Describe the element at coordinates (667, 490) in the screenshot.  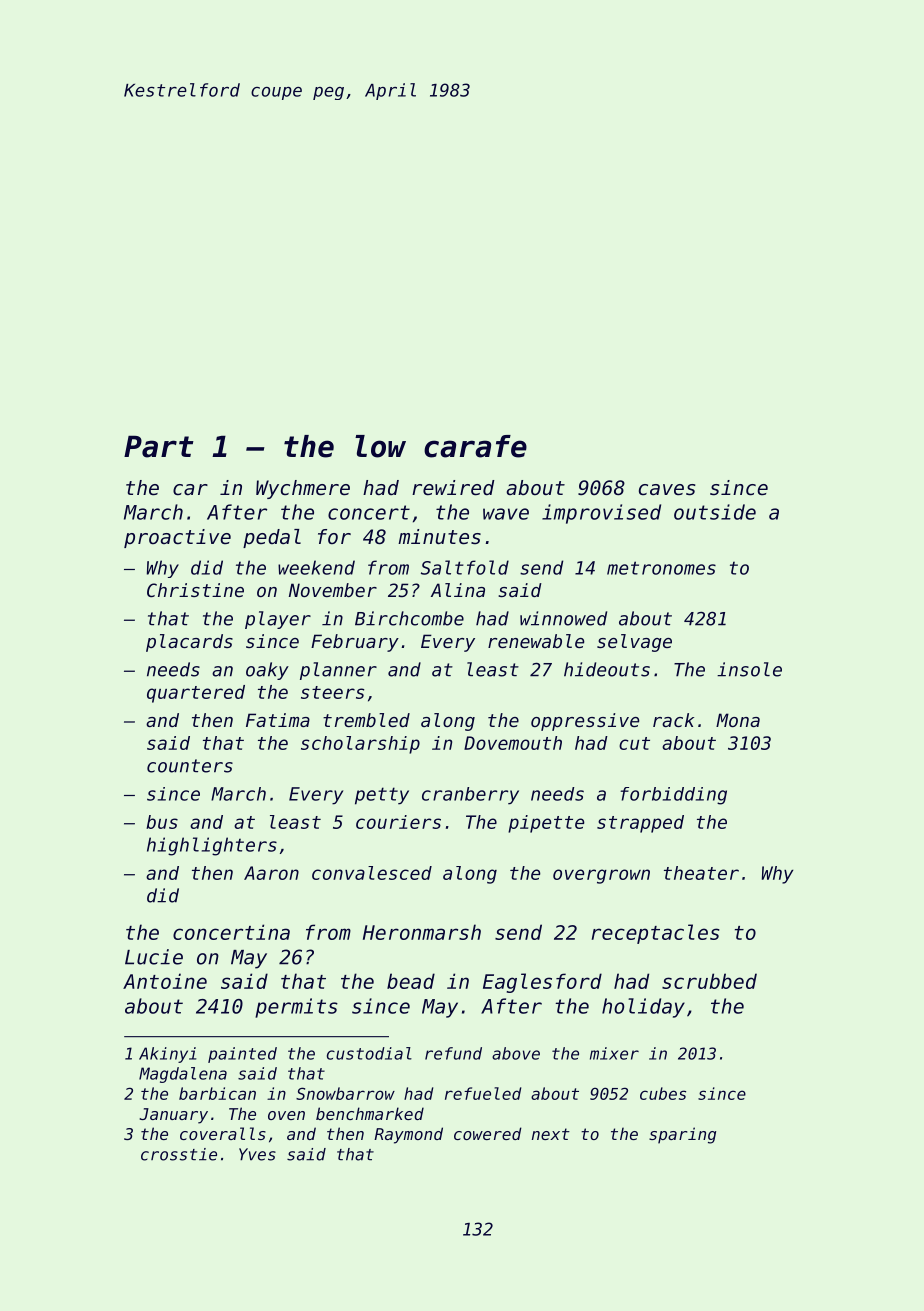
I see `caves` at that location.
